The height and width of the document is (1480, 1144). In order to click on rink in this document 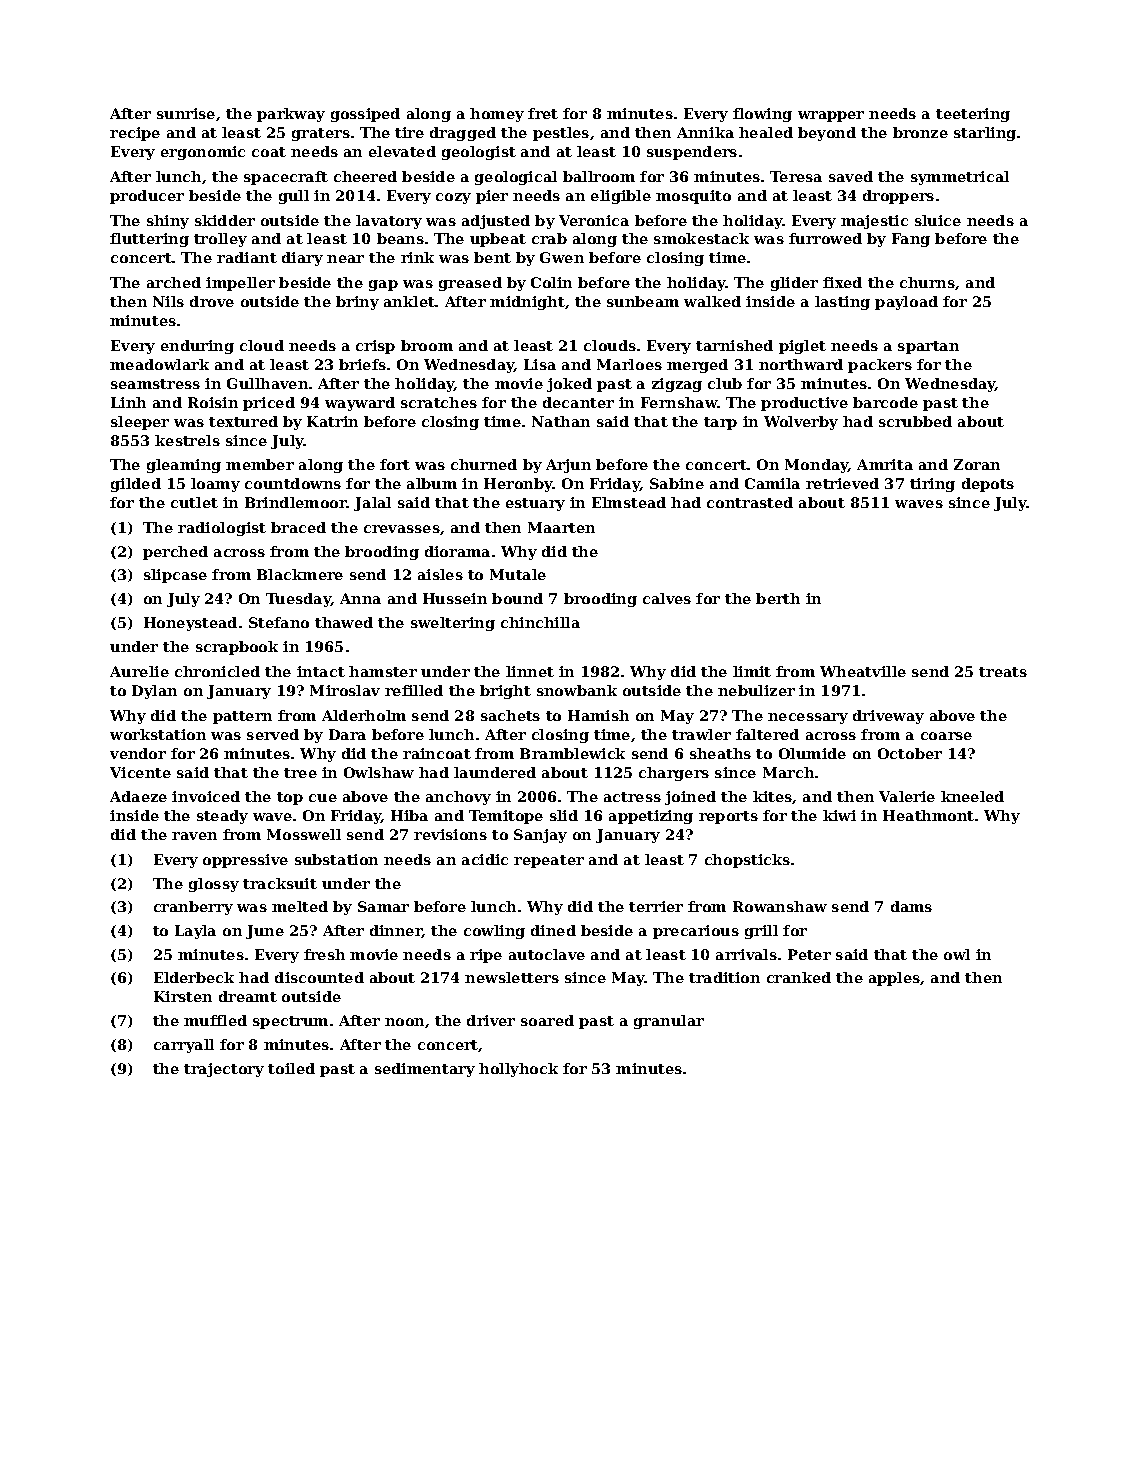, I will do `click(417, 257)`.
